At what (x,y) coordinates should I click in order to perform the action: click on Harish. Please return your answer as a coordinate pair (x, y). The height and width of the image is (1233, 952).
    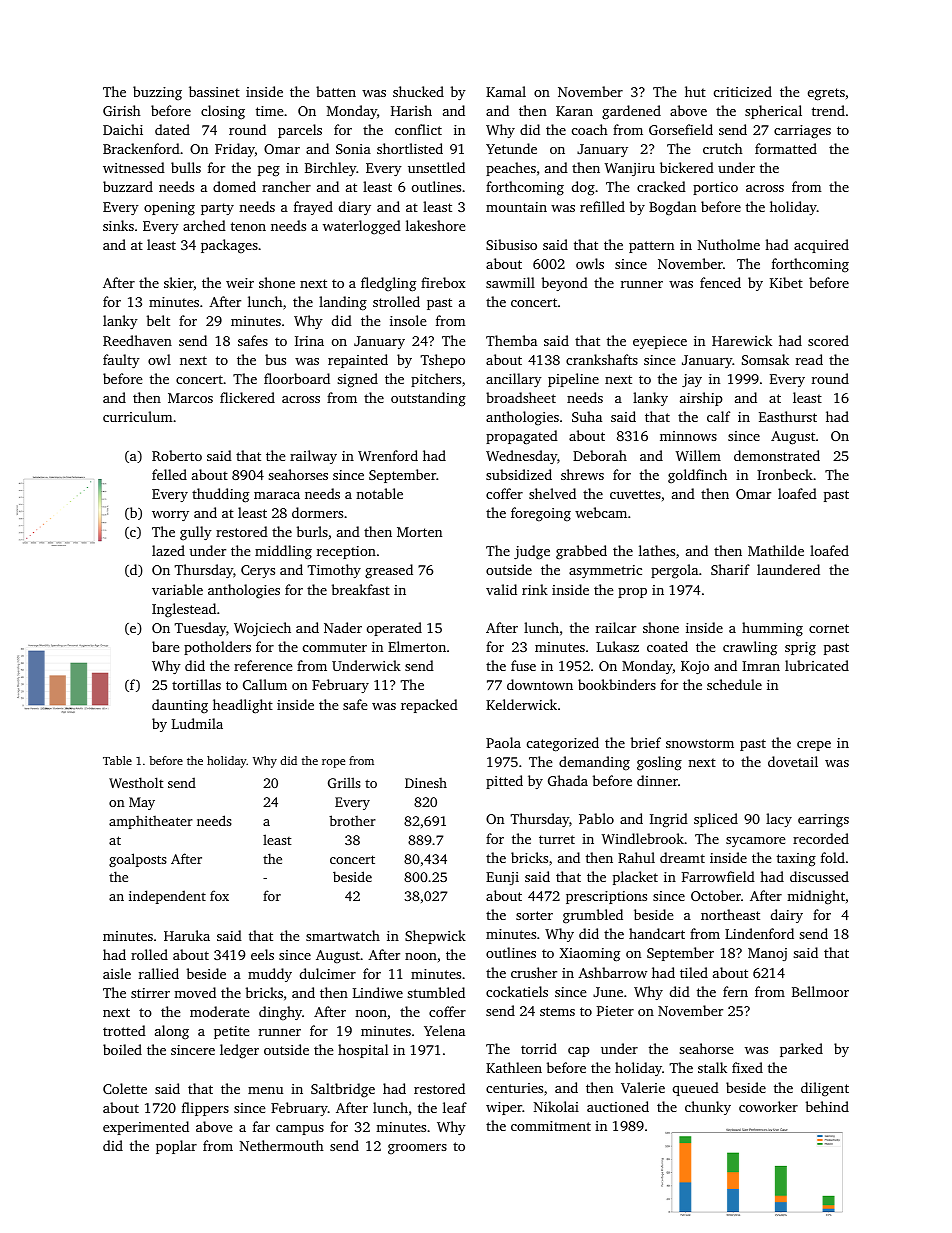
    Looking at the image, I should click on (411, 110).
